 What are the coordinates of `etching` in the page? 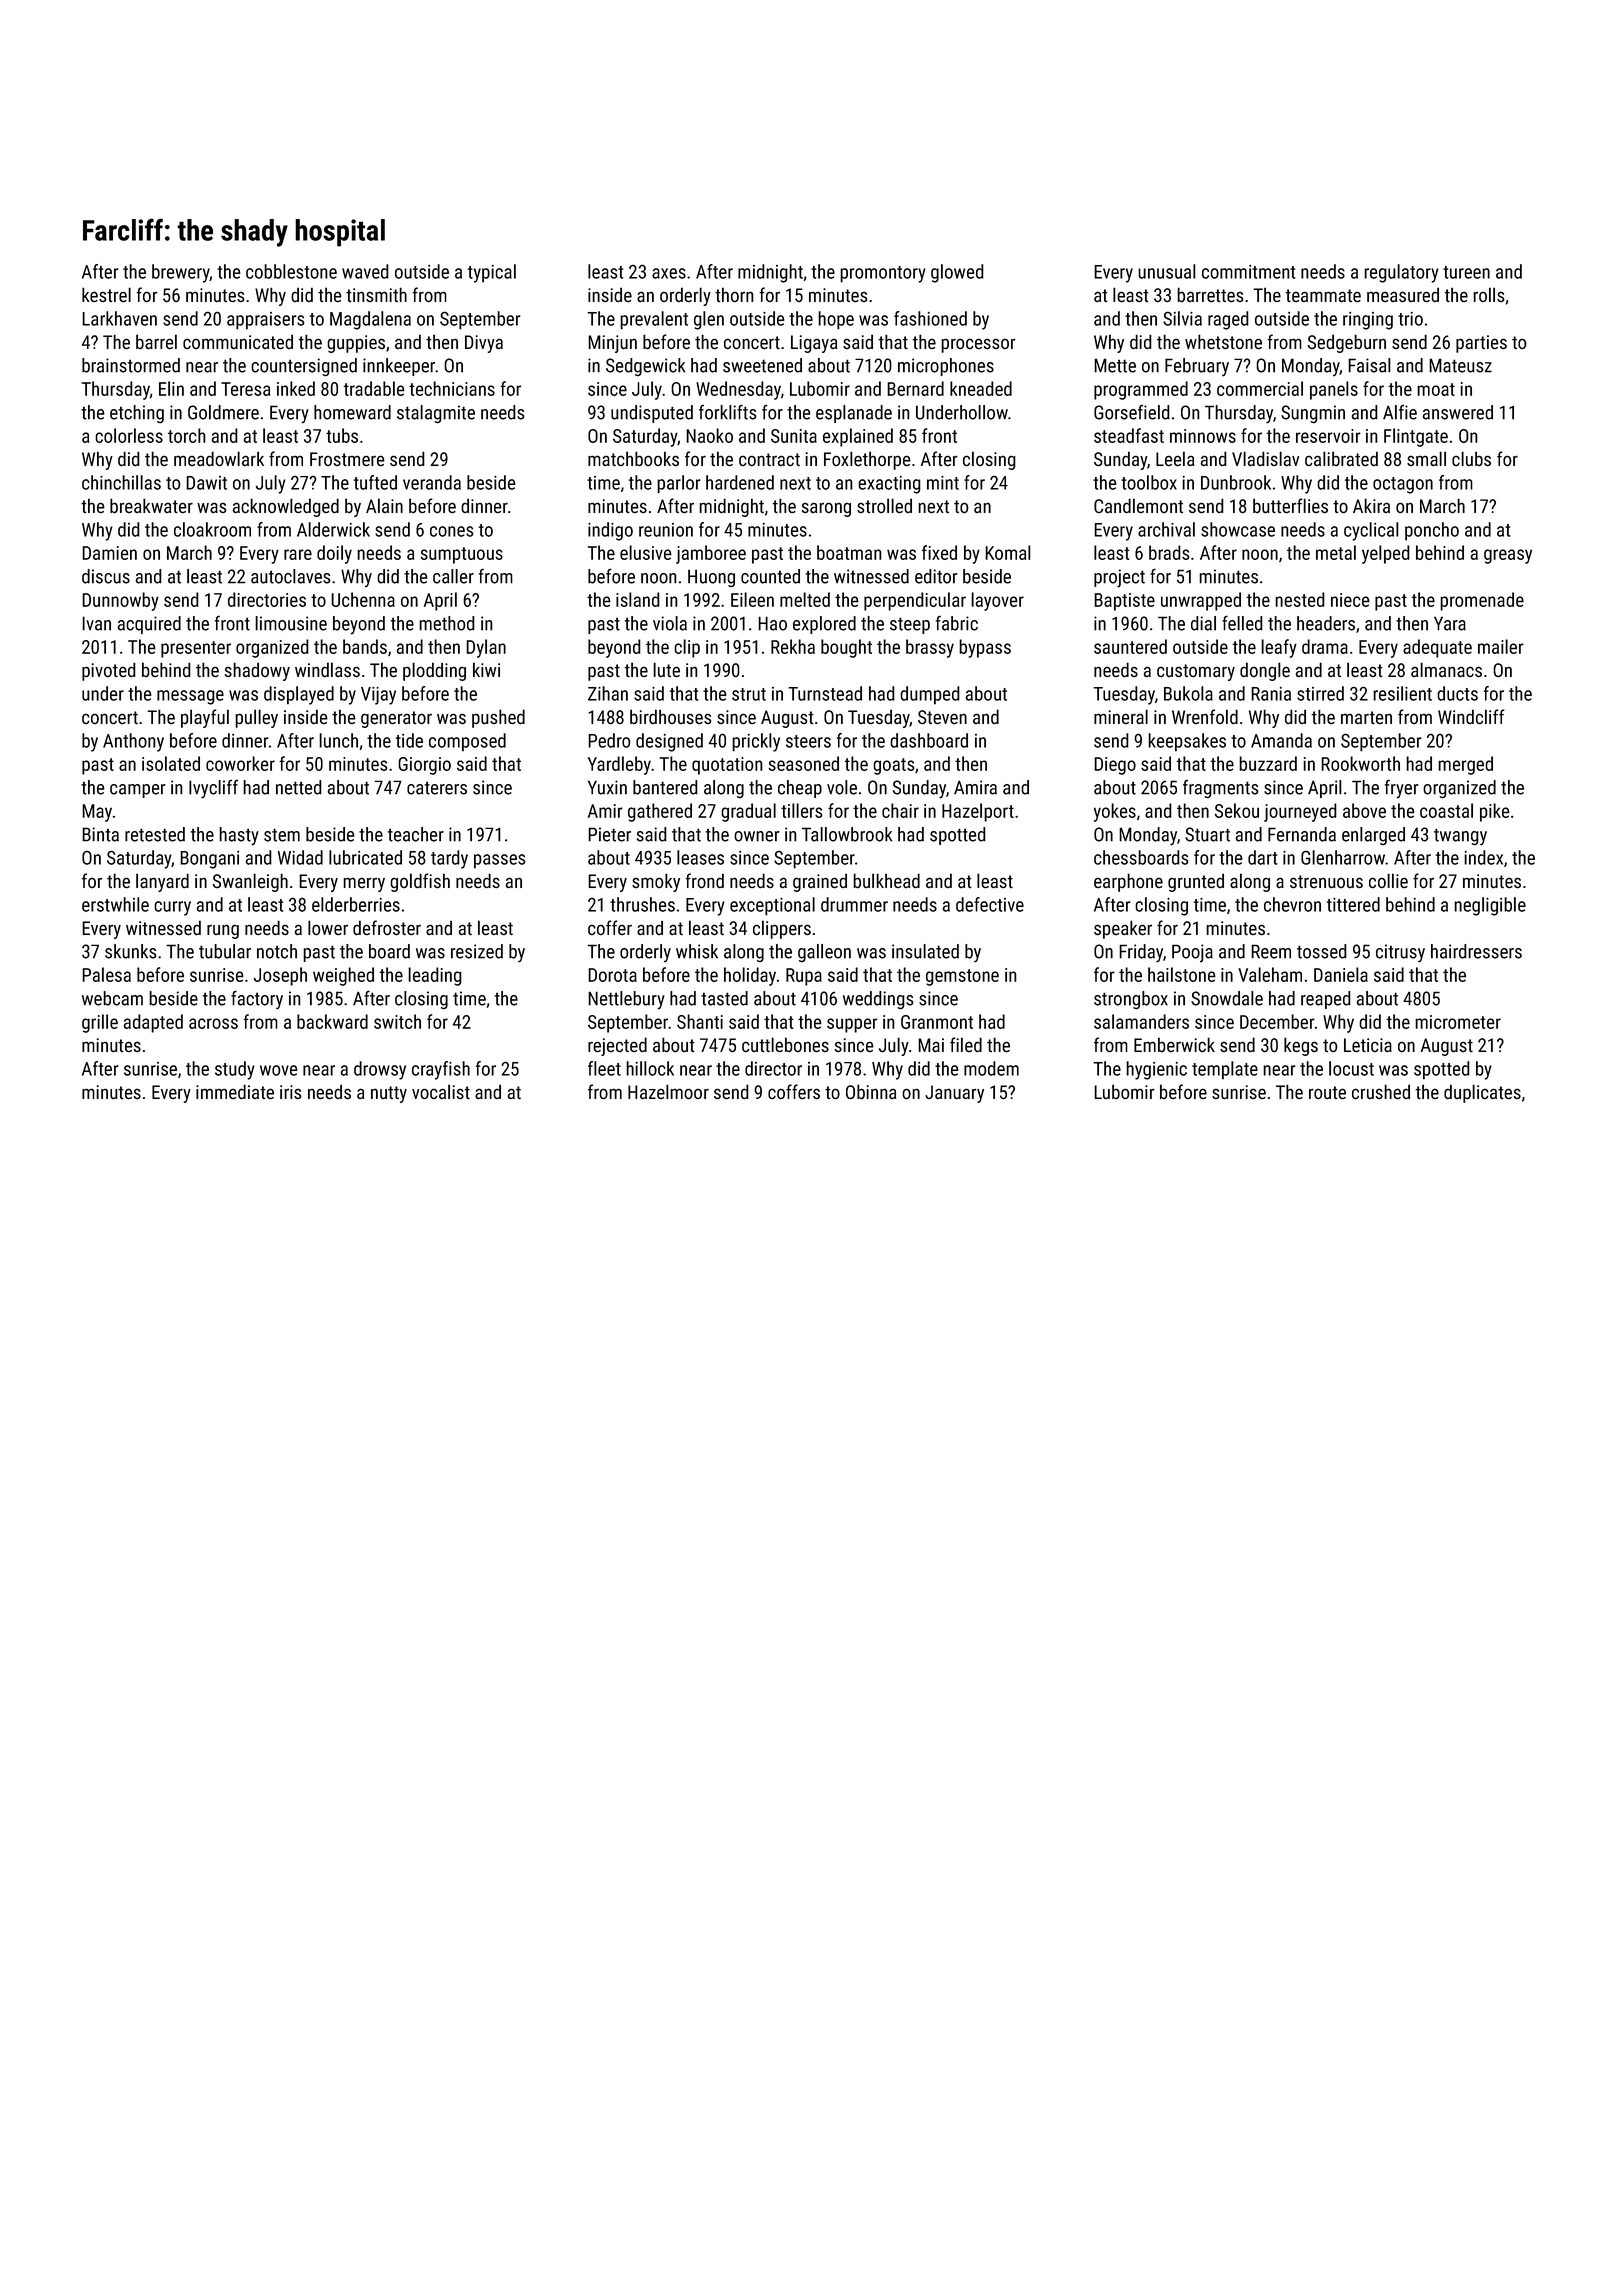 It's located at (137, 414).
